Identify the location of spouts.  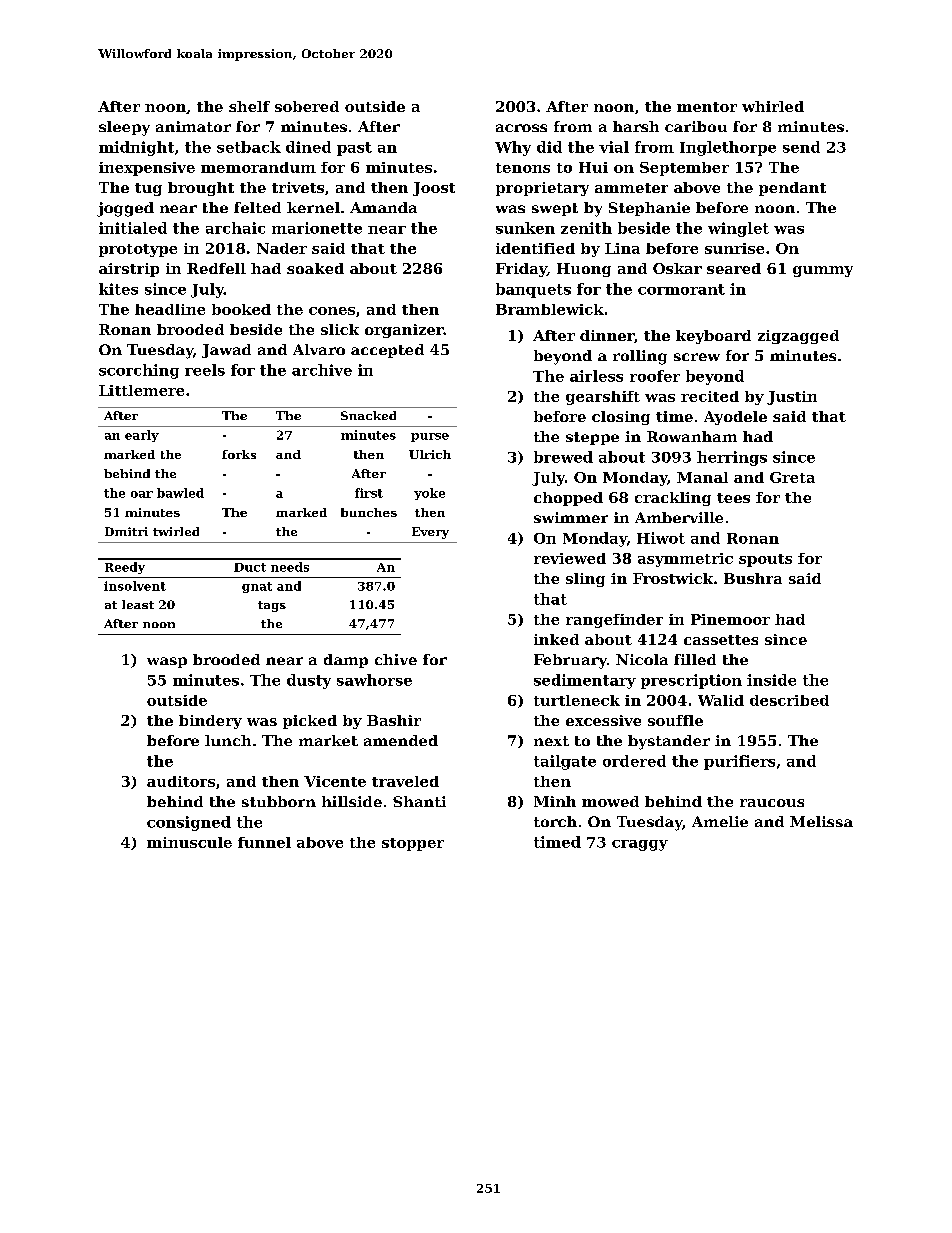
(765, 560).
